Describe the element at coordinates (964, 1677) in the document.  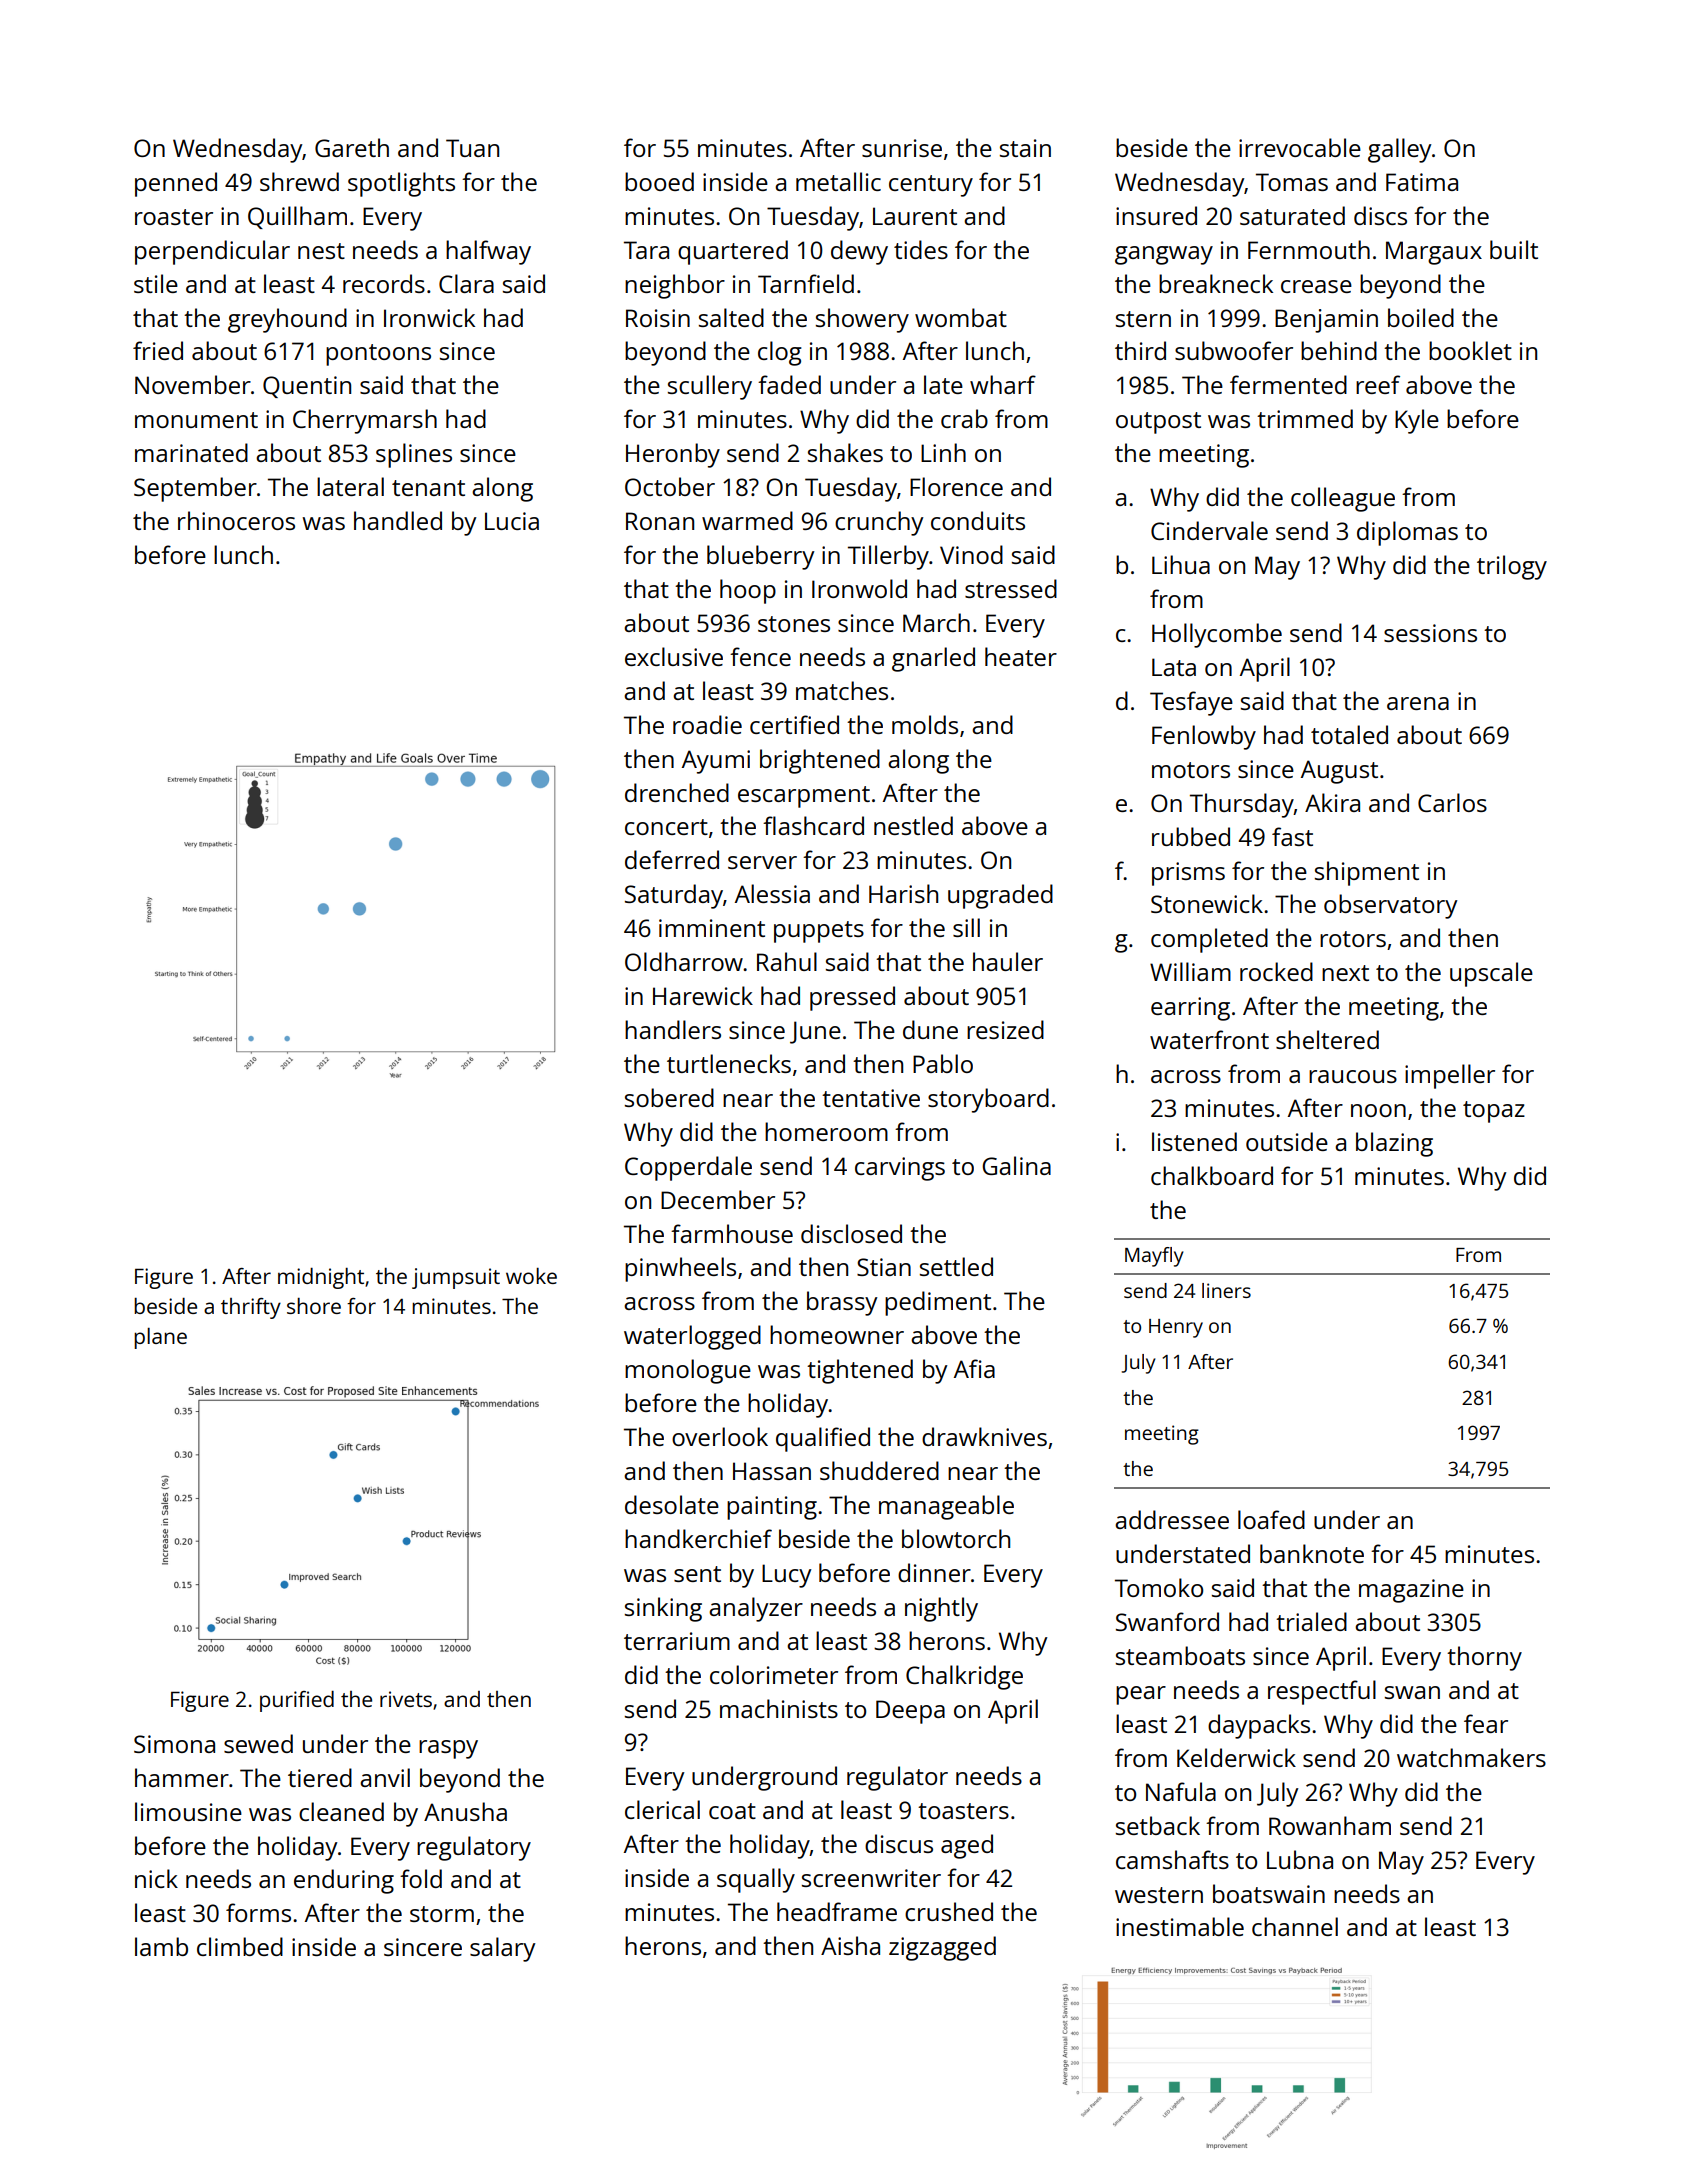
I see `Chalkridge` at that location.
